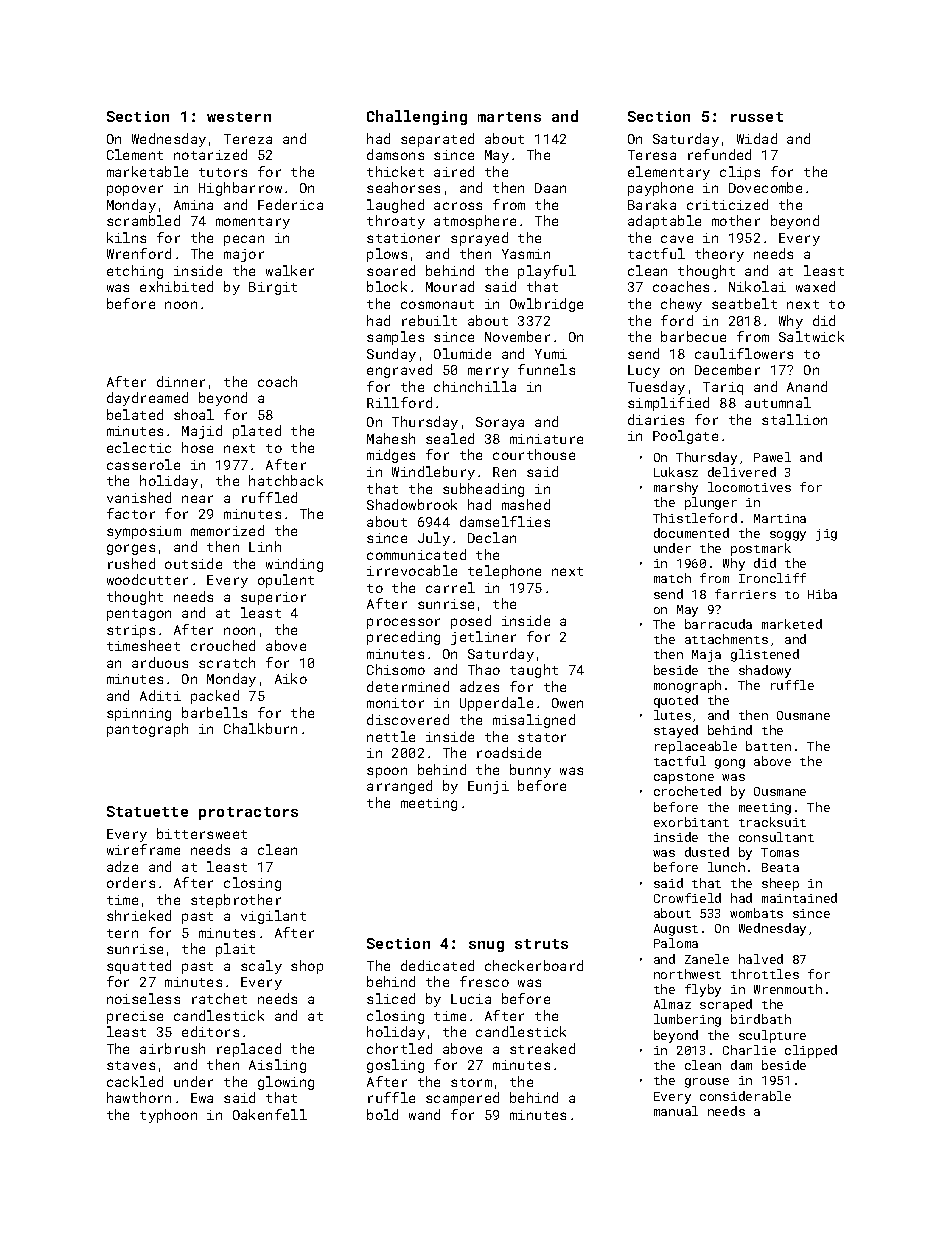  I want to click on etching, so click(135, 272).
